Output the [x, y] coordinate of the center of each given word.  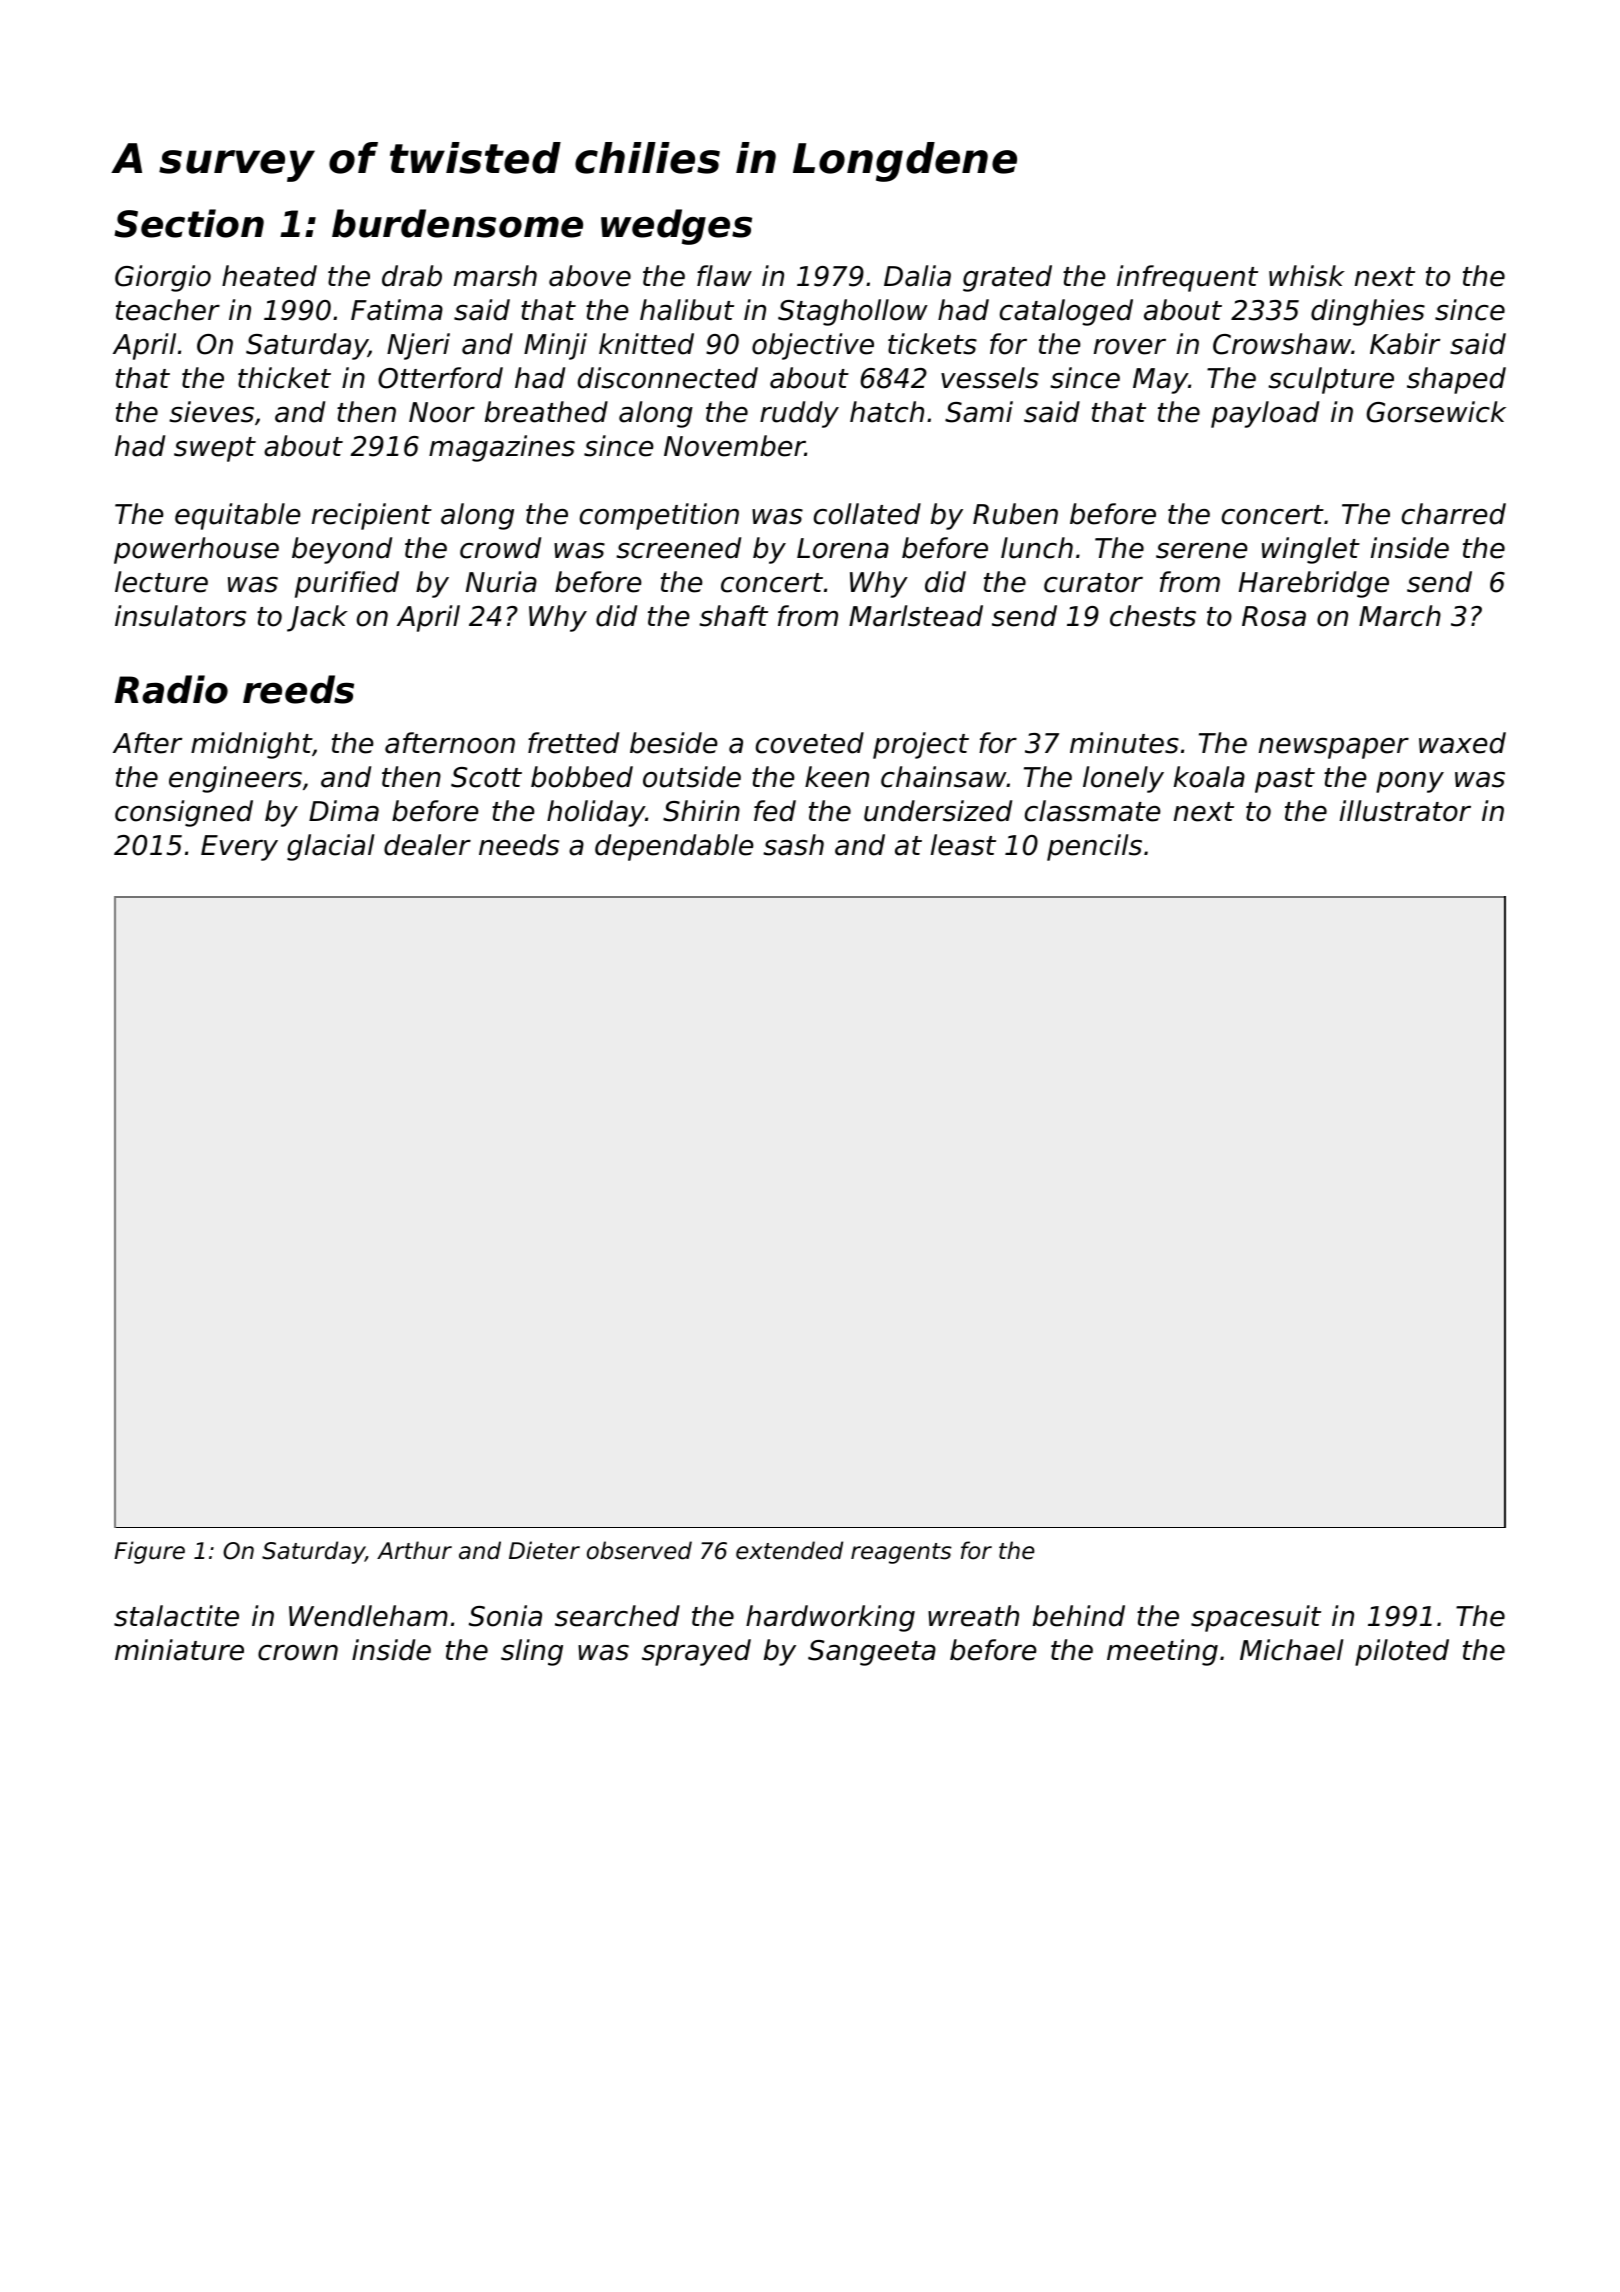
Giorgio [163, 278]
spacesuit [1256, 1618]
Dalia [917, 276]
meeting [1162, 1652]
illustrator [1405, 811]
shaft [733, 616]
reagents [901, 1553]
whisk [1307, 276]
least [963, 845]
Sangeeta [872, 1653]
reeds [298, 689]
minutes [1124, 743]
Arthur [414, 1550]
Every [239, 848]
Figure [149, 1552]
